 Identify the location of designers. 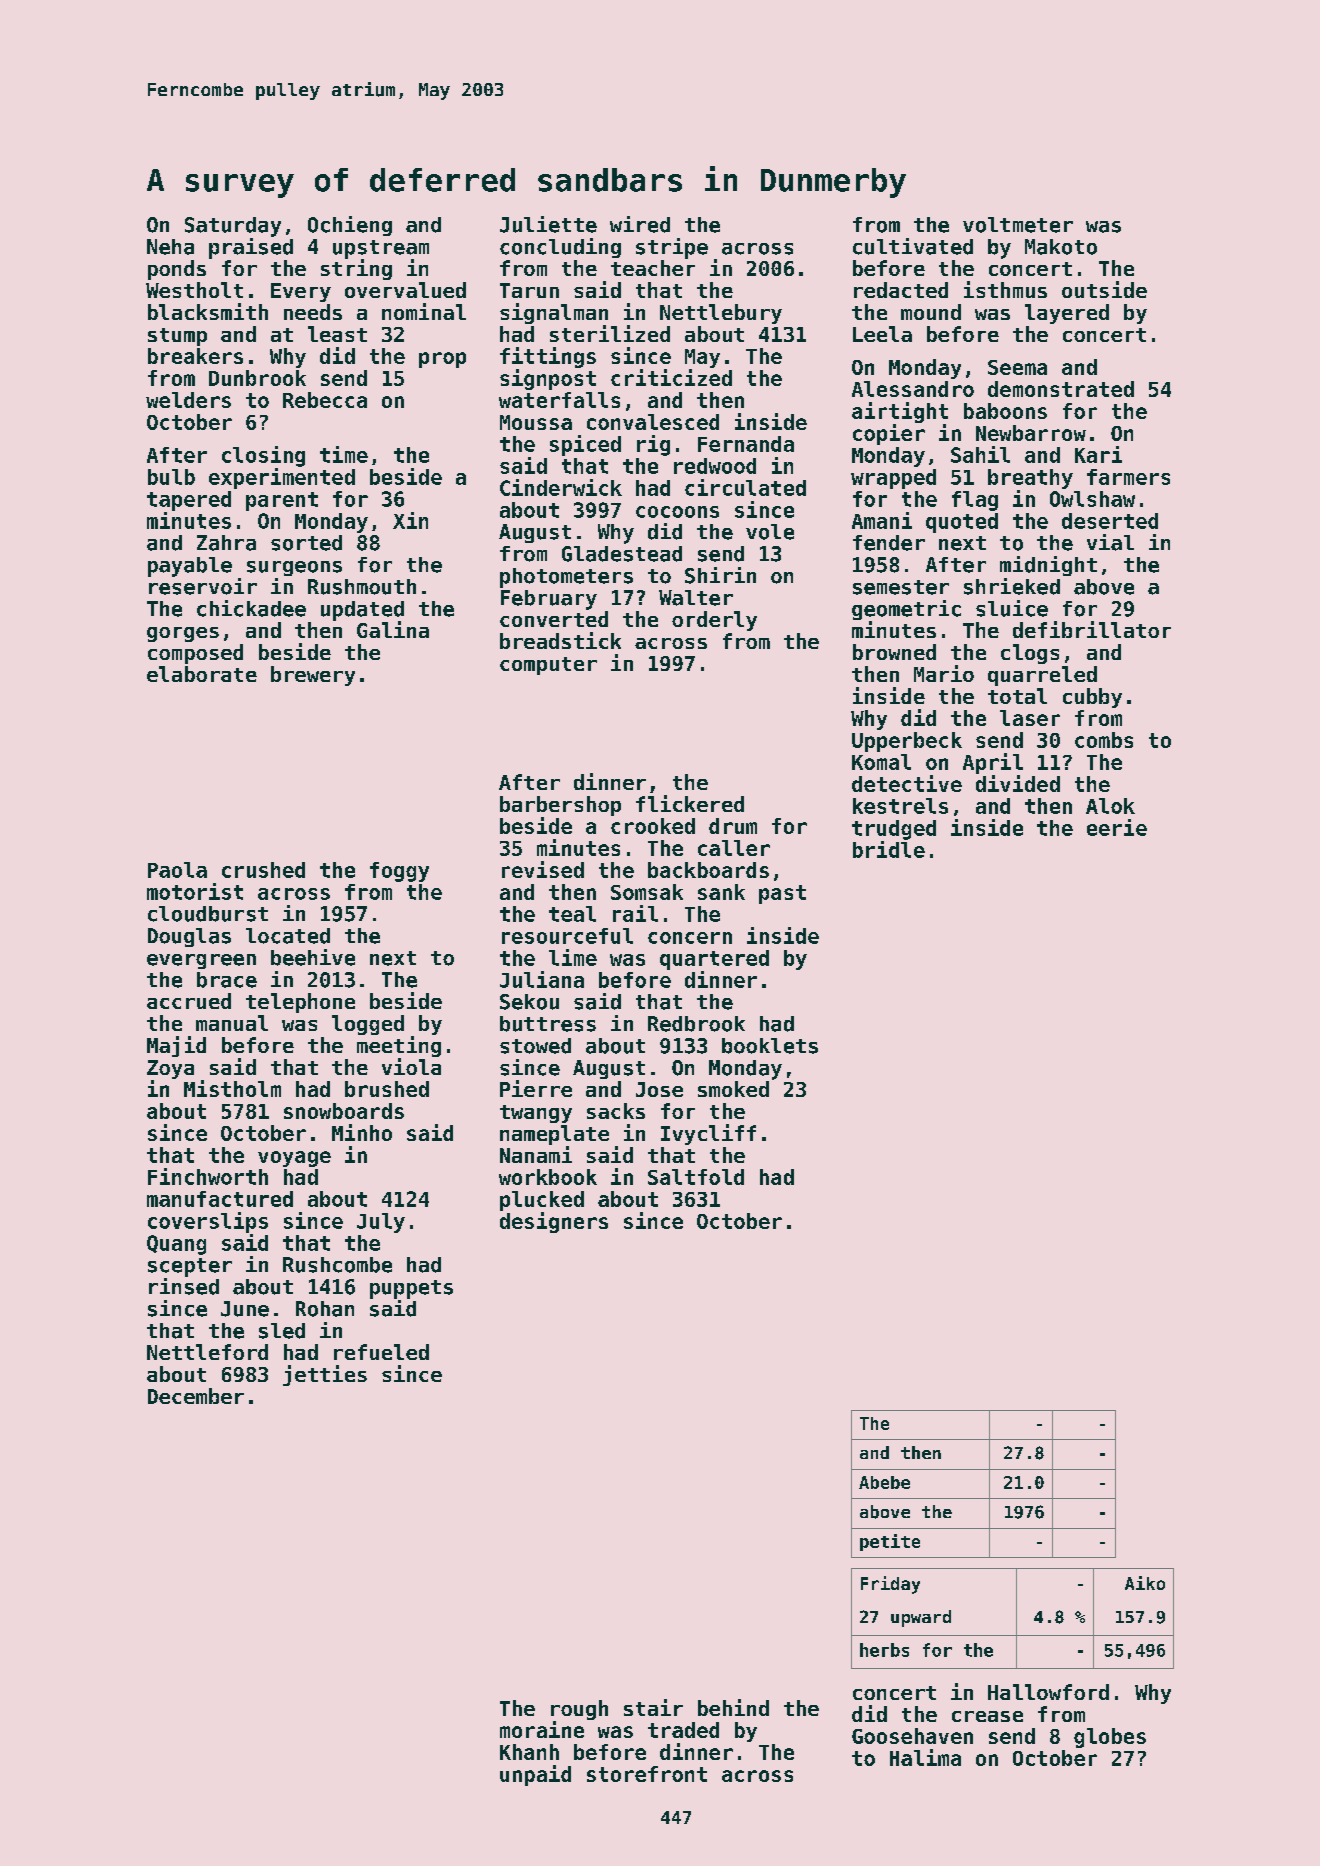
(554, 1222).
